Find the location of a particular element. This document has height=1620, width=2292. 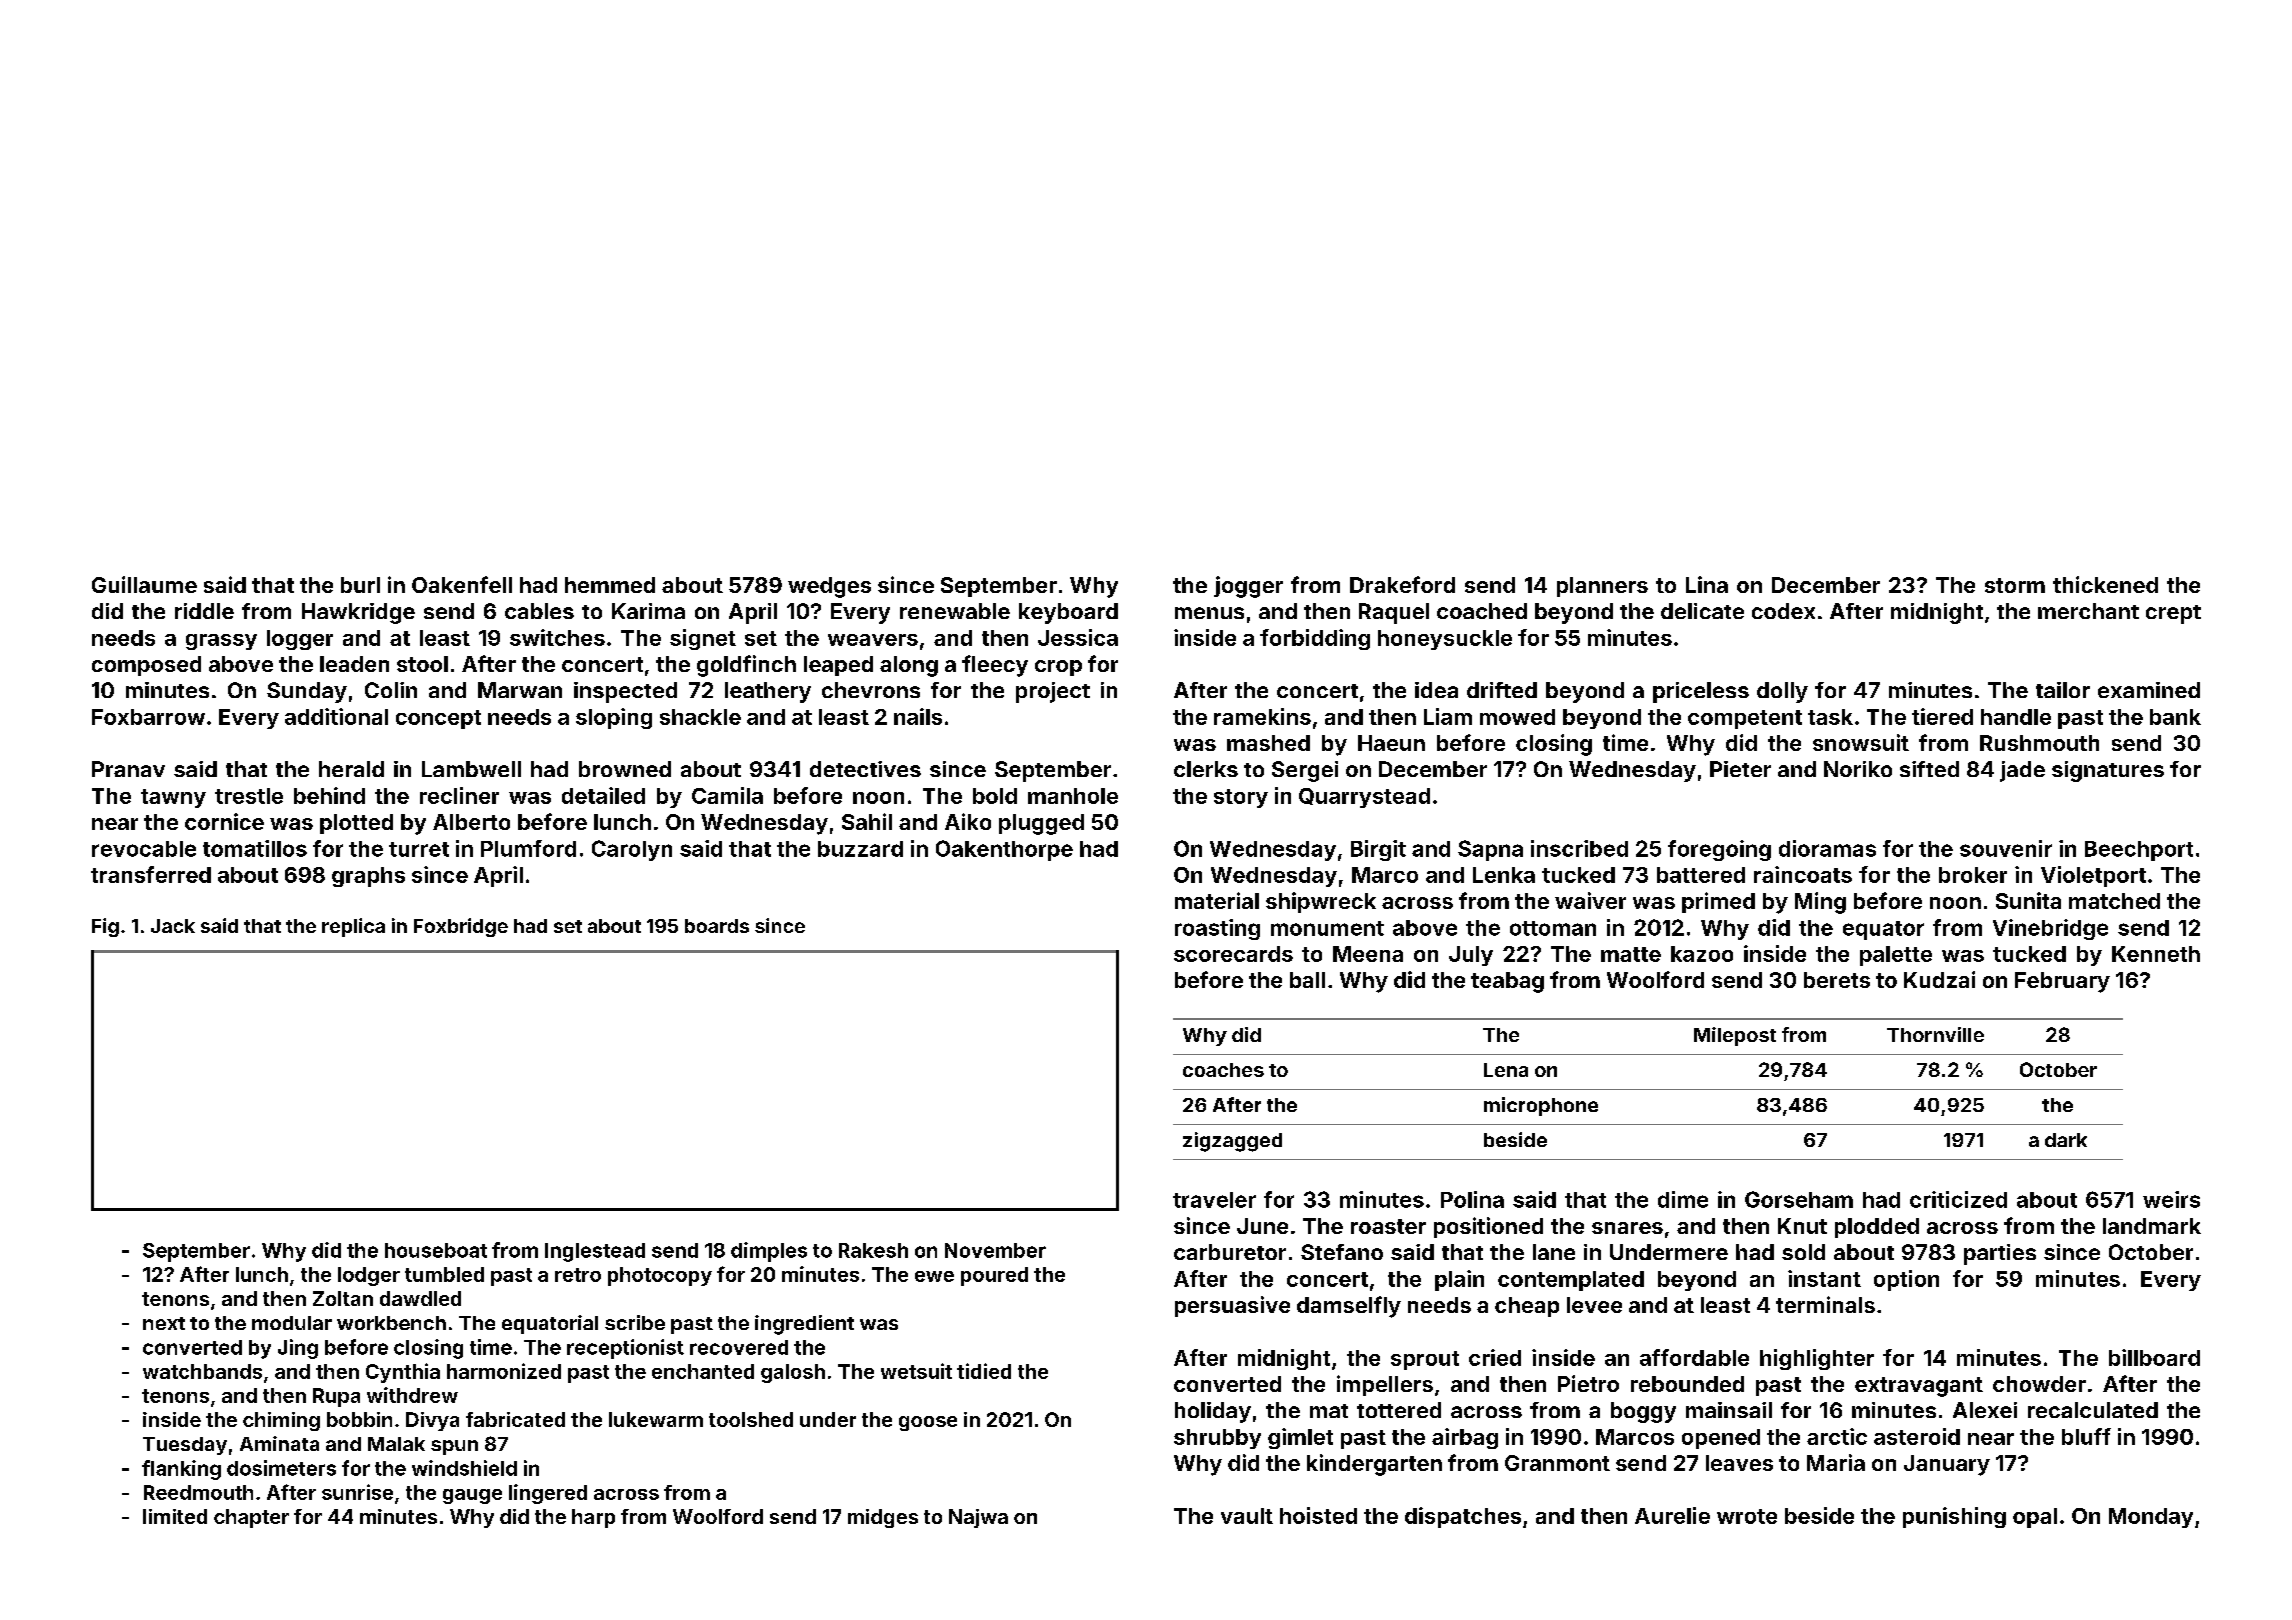

Inglestead is located at coordinates (595, 1252).
